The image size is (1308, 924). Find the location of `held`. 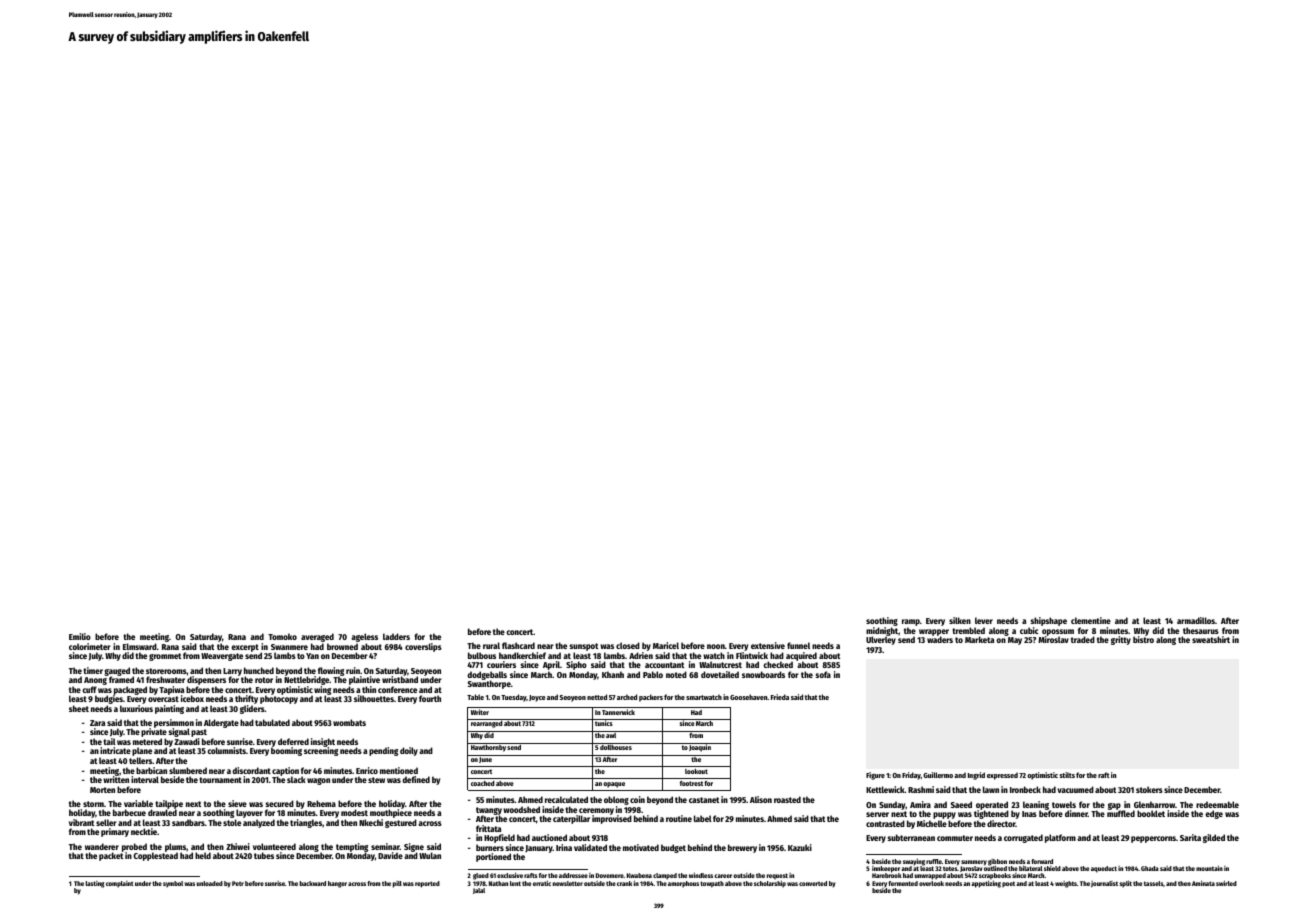

held is located at coordinates (203, 855).
